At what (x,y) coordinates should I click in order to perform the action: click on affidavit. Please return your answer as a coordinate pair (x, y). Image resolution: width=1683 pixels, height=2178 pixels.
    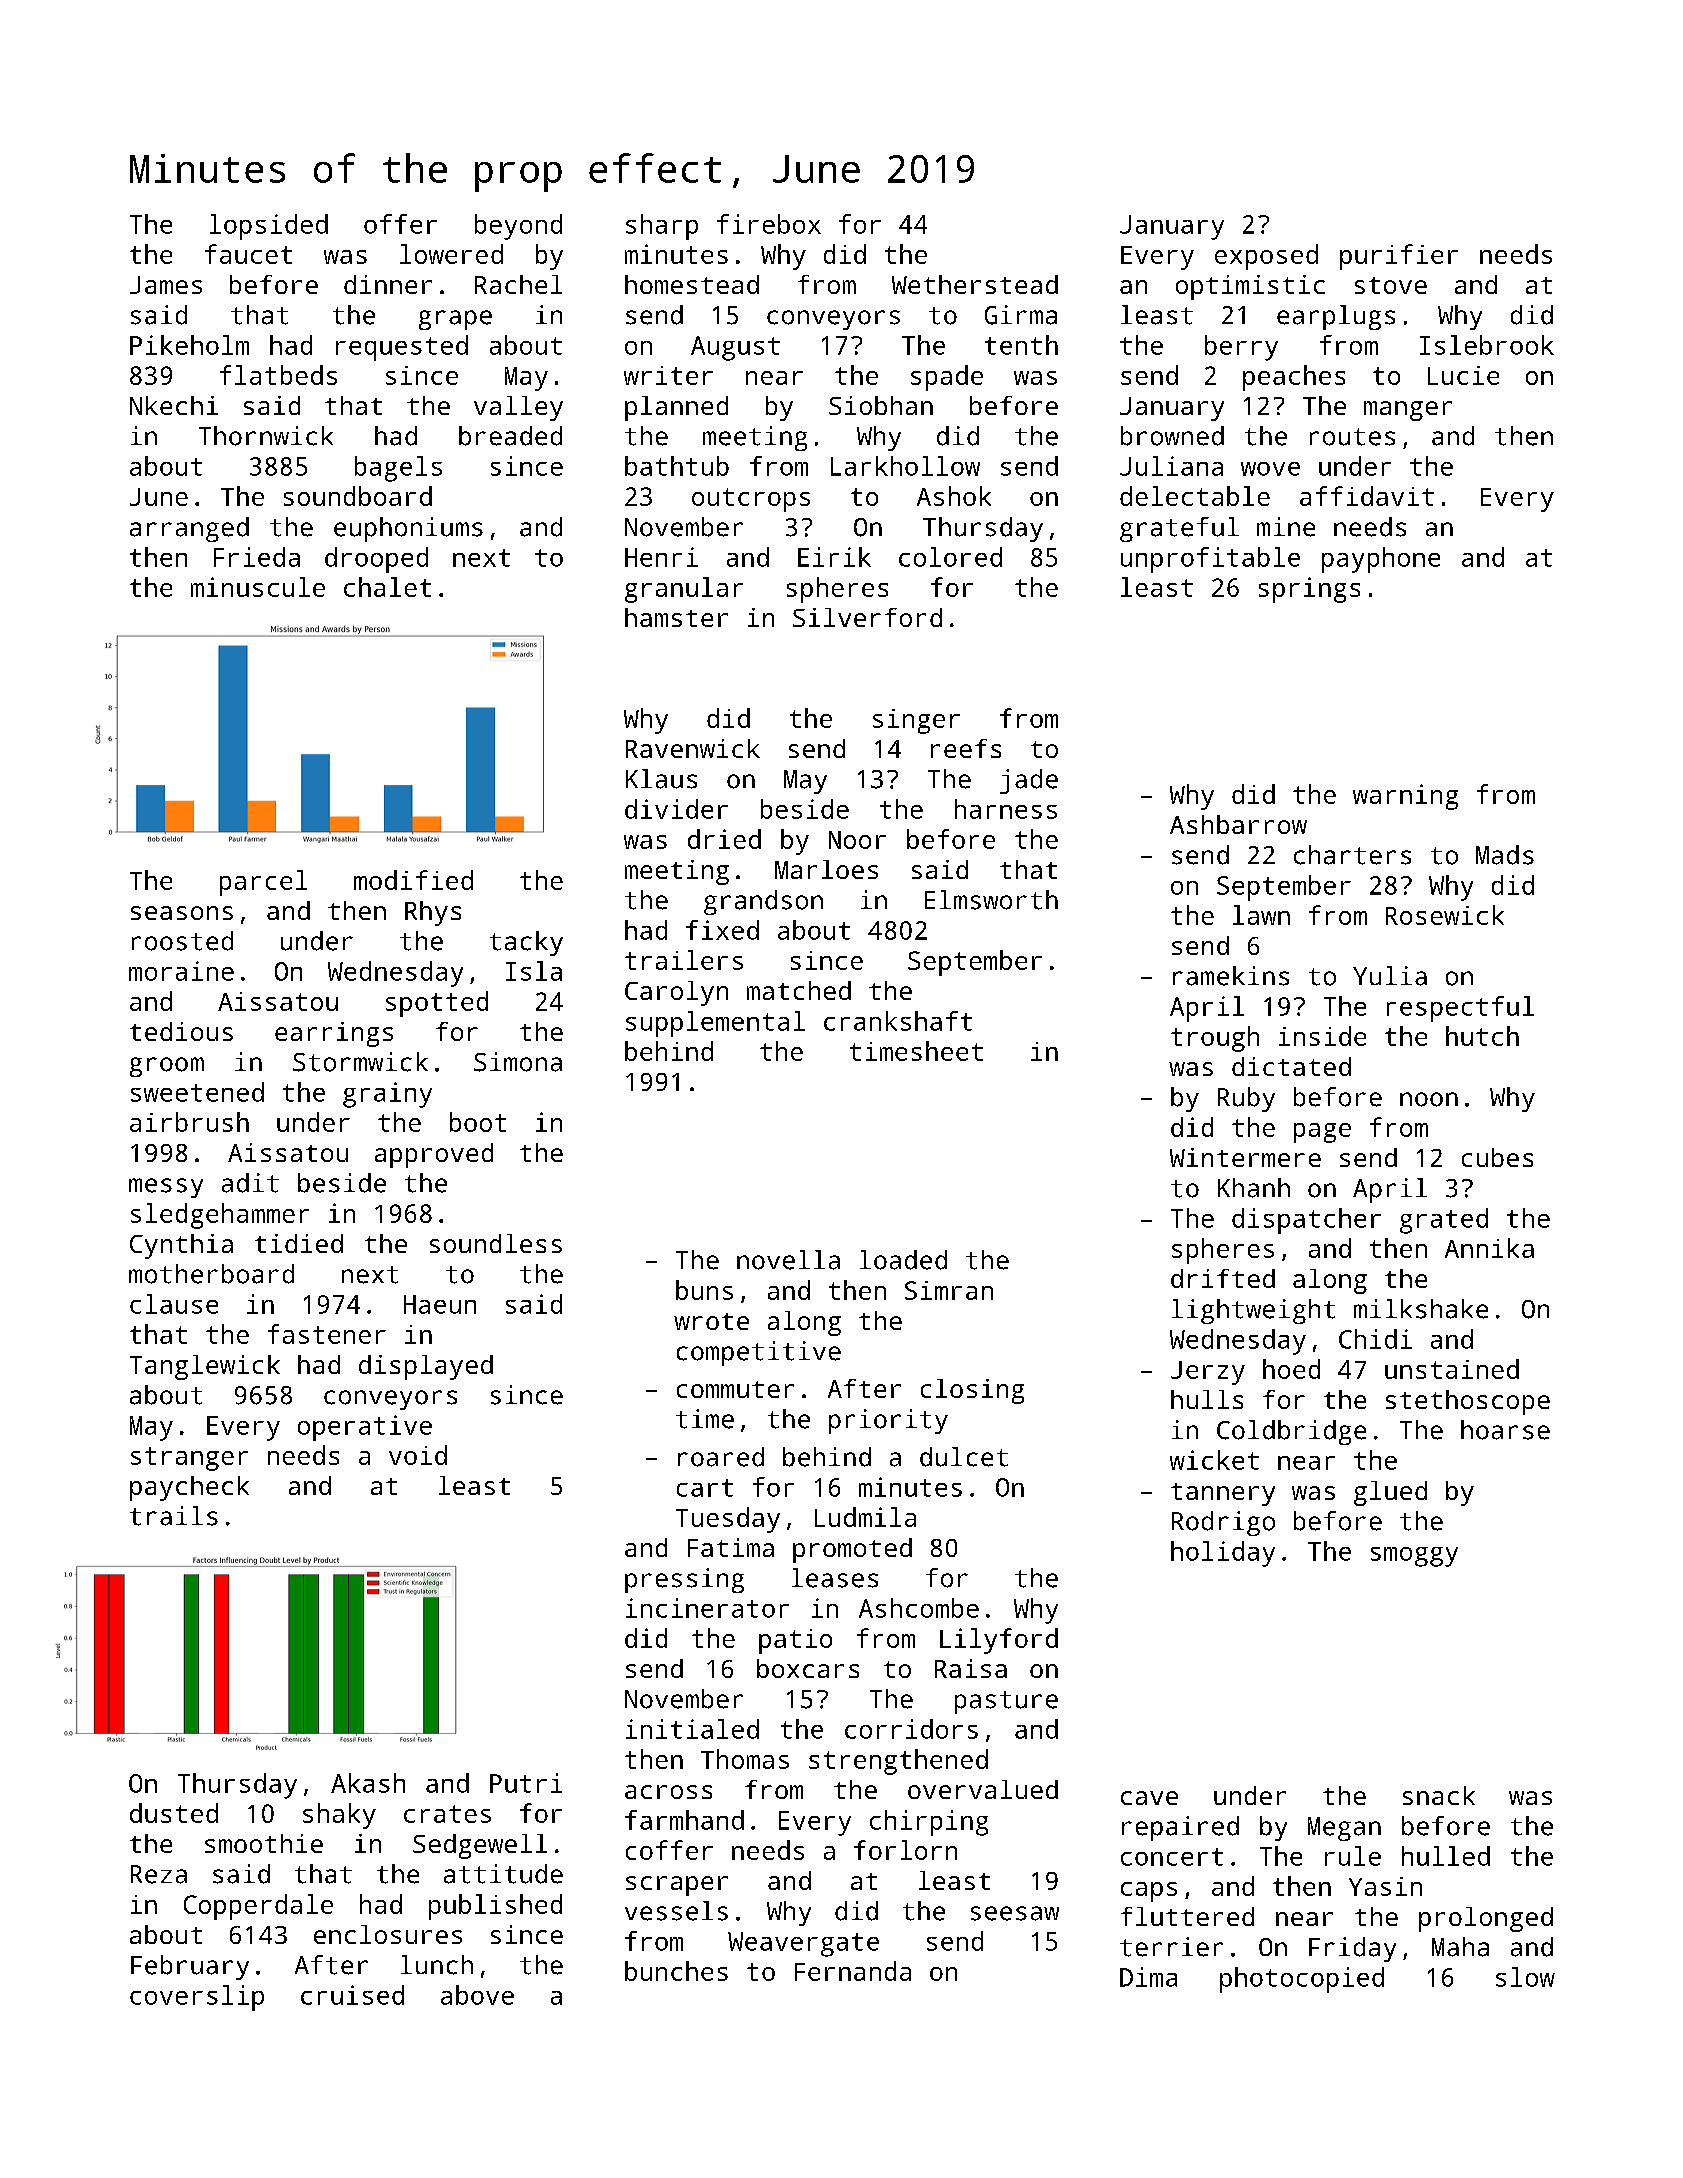
    Looking at the image, I should click on (1367, 496).
